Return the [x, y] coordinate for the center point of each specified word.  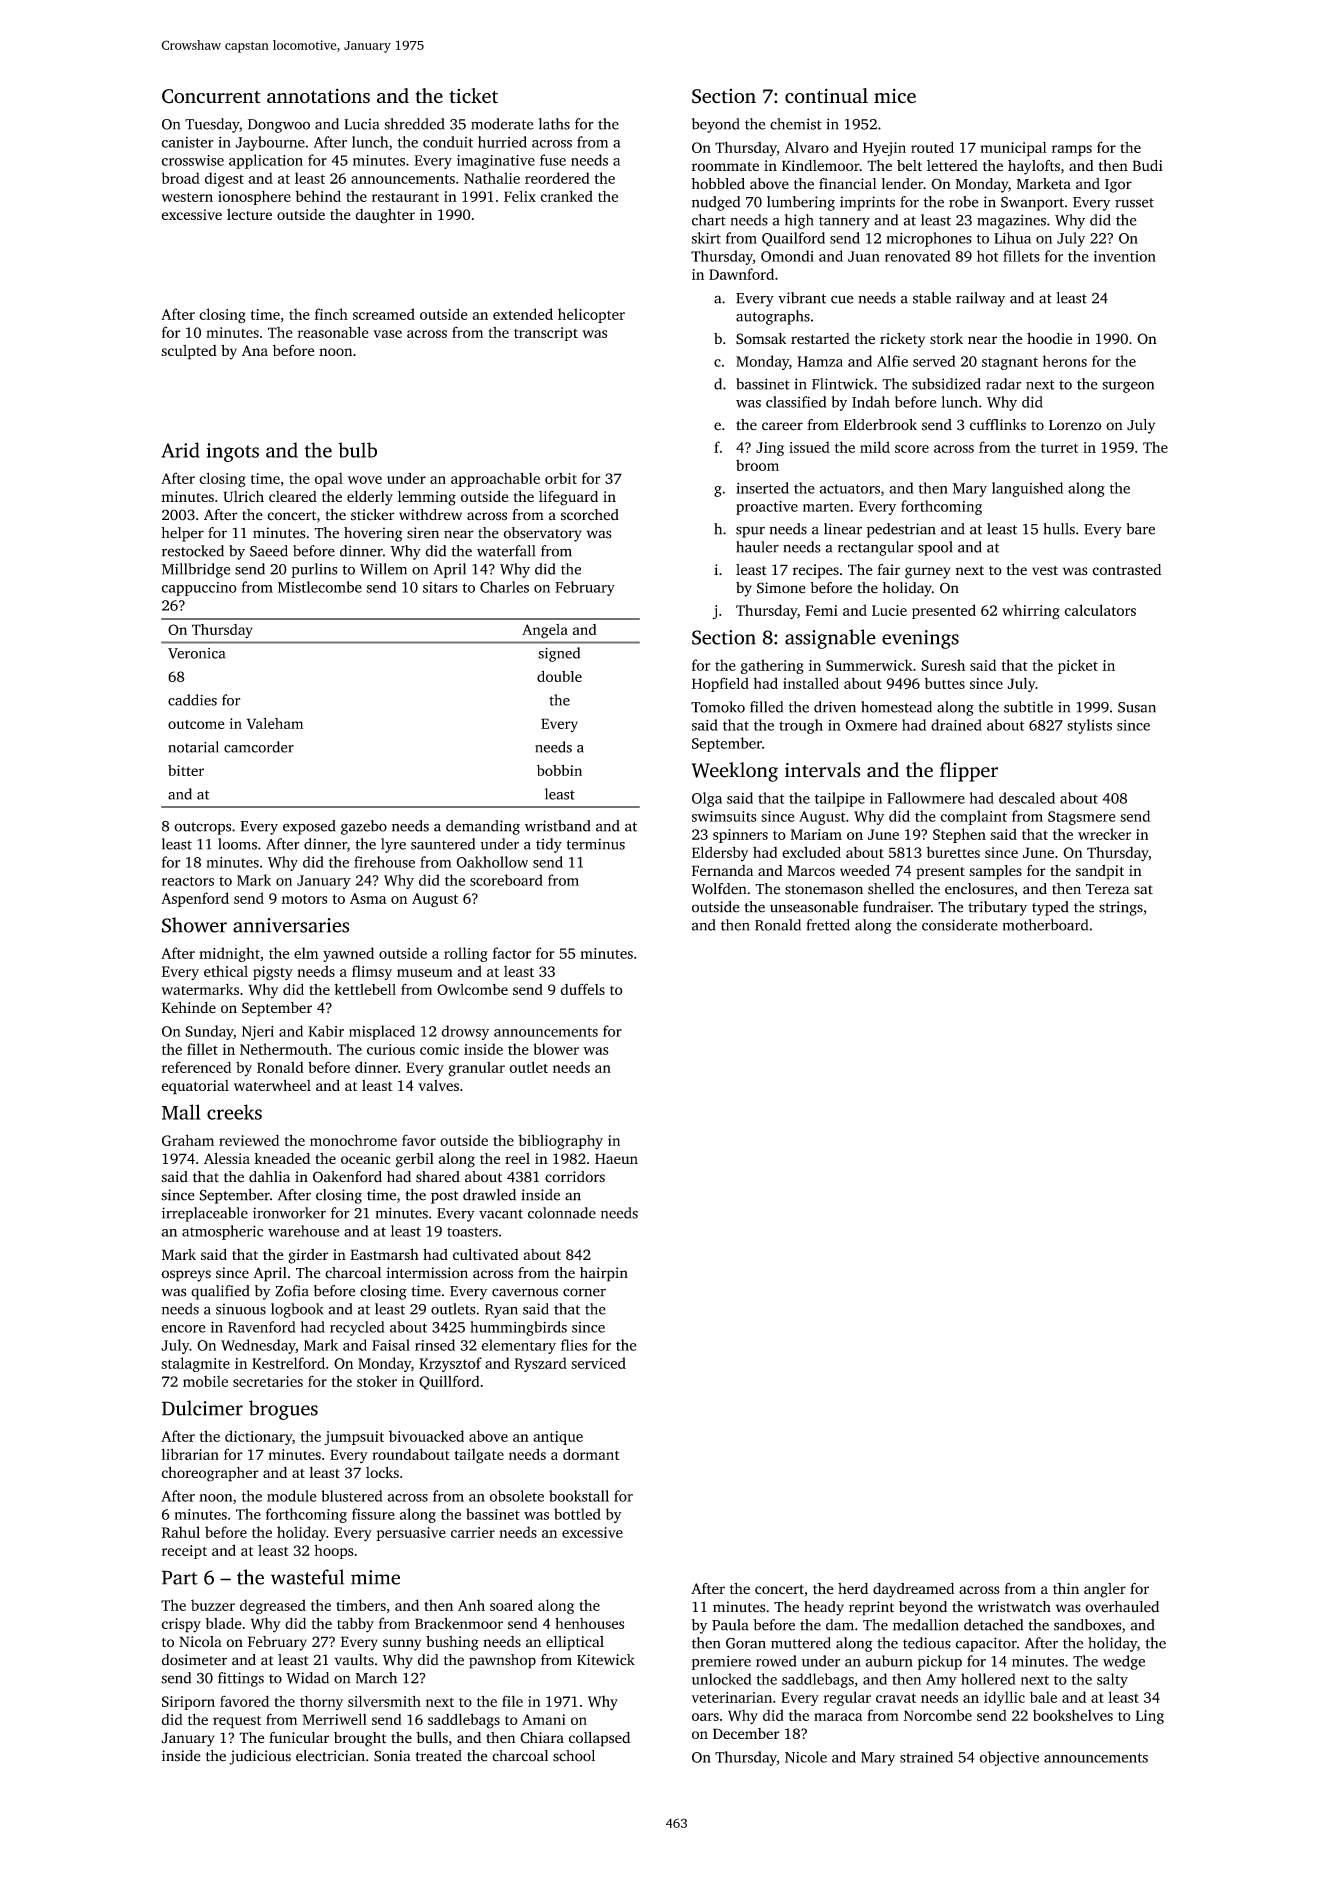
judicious [260, 1757]
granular [477, 1069]
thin [1066, 1588]
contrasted [1126, 569]
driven [835, 707]
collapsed [599, 1739]
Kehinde [189, 1008]
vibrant [802, 298]
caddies [192, 700]
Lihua [1012, 238]
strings [1121, 908]
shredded [414, 124]
